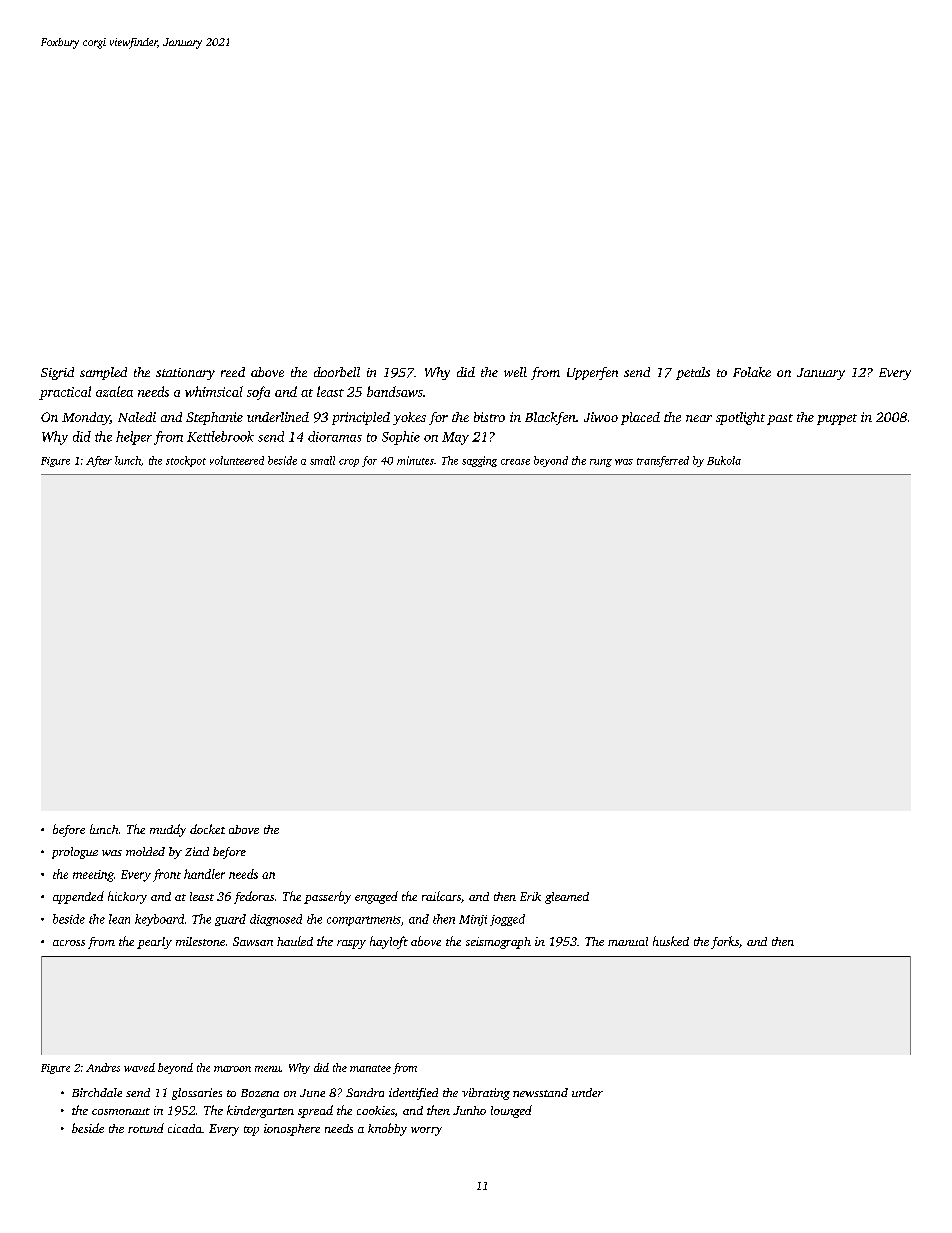 The width and height of the screenshot is (952, 1233). Describe the element at coordinates (349, 463) in the screenshot. I see `crop` at that location.
